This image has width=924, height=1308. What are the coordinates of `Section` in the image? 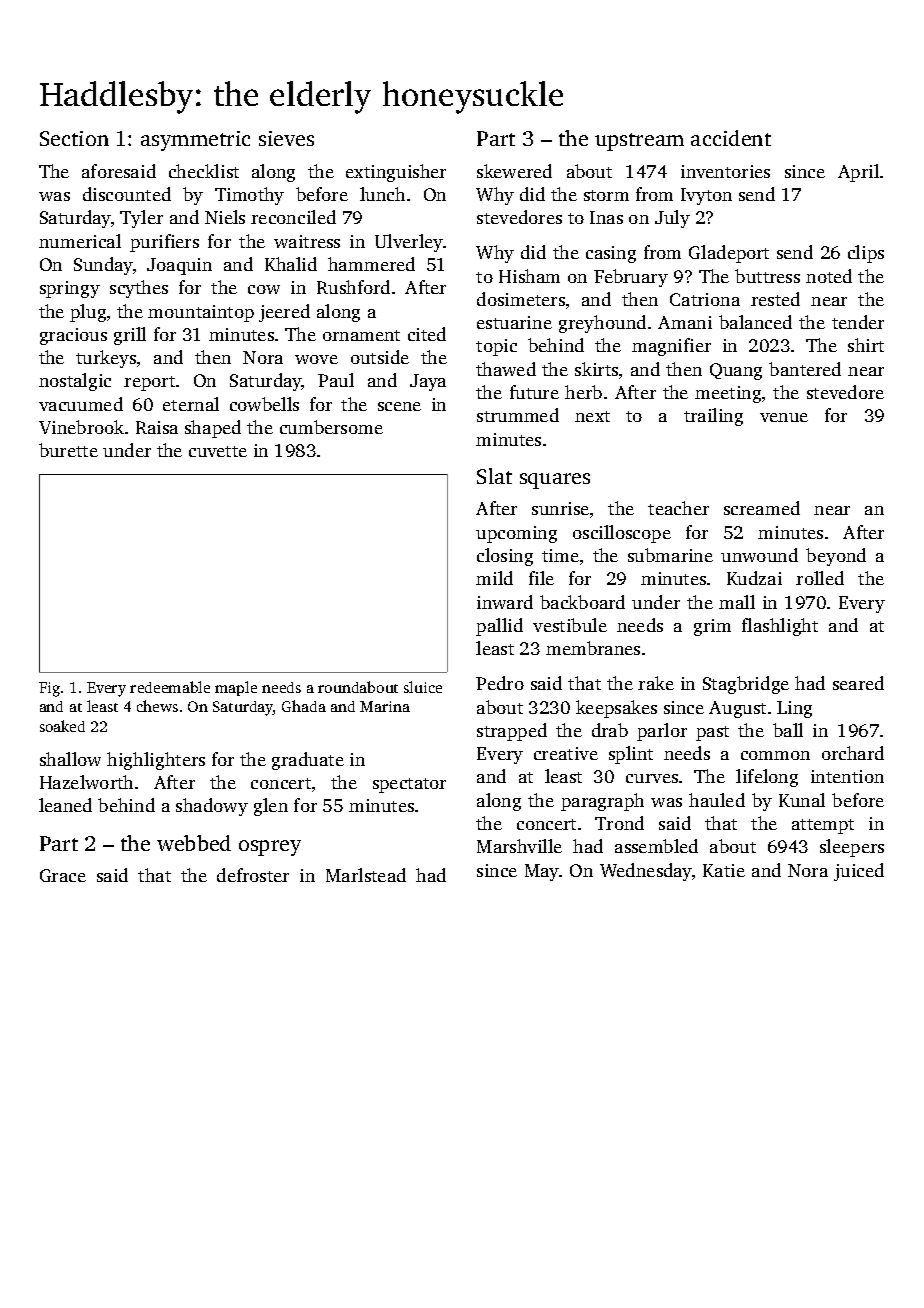 It's located at (74, 138).
